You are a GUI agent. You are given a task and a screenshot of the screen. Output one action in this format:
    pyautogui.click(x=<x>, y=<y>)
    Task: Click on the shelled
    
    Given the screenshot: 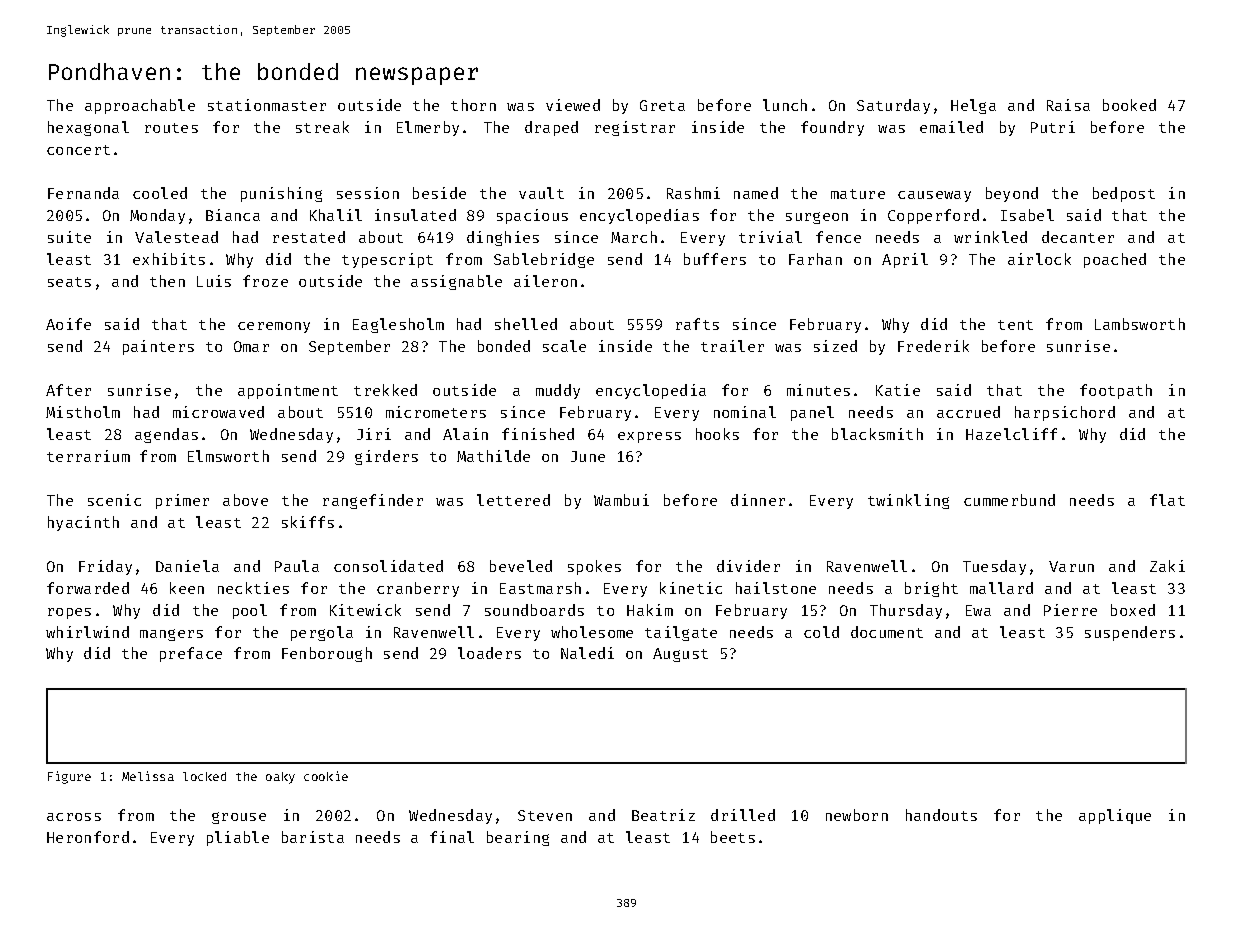 What is the action you would take?
    pyautogui.click(x=526, y=324)
